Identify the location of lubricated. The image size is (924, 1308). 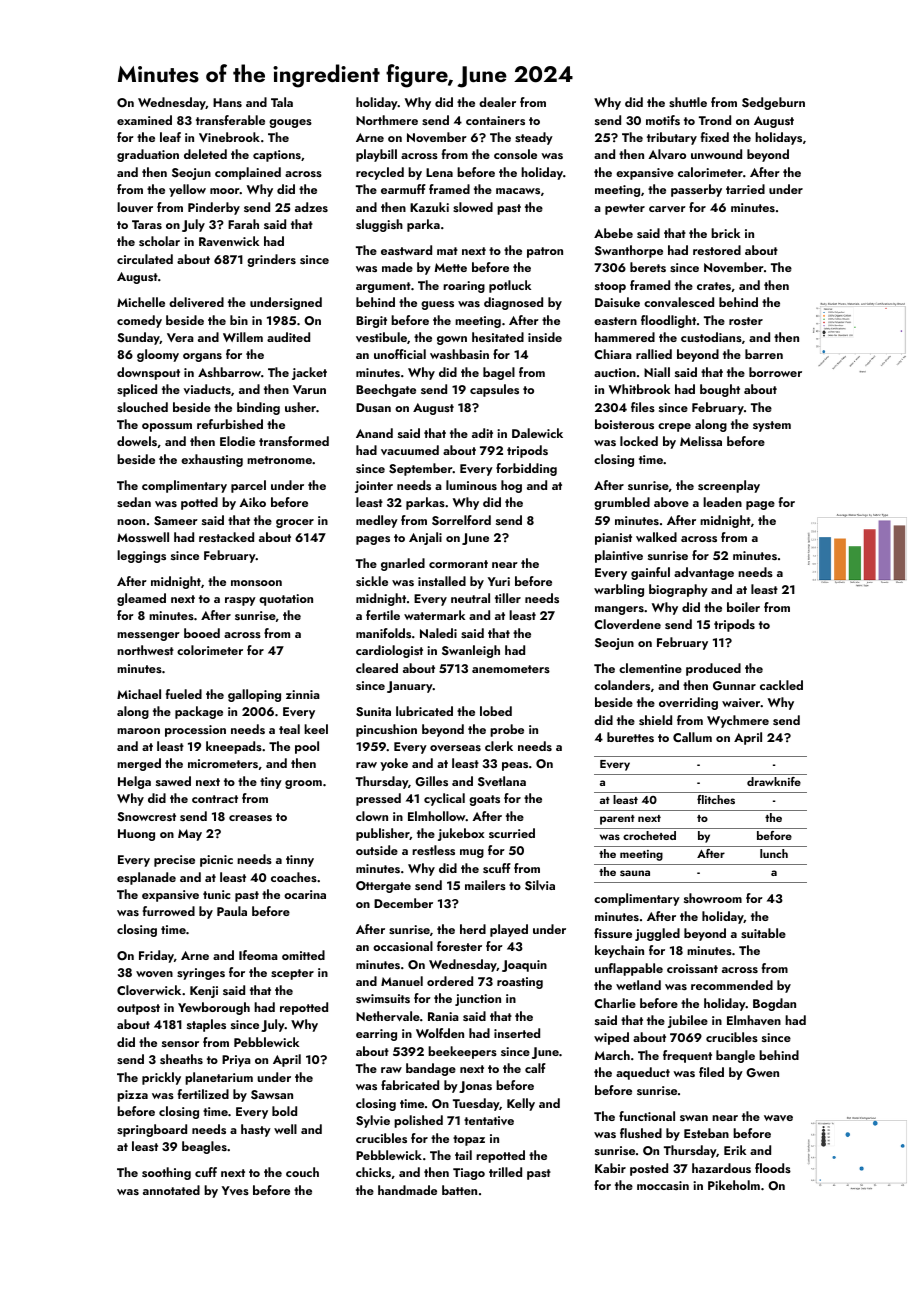
(424, 711).
